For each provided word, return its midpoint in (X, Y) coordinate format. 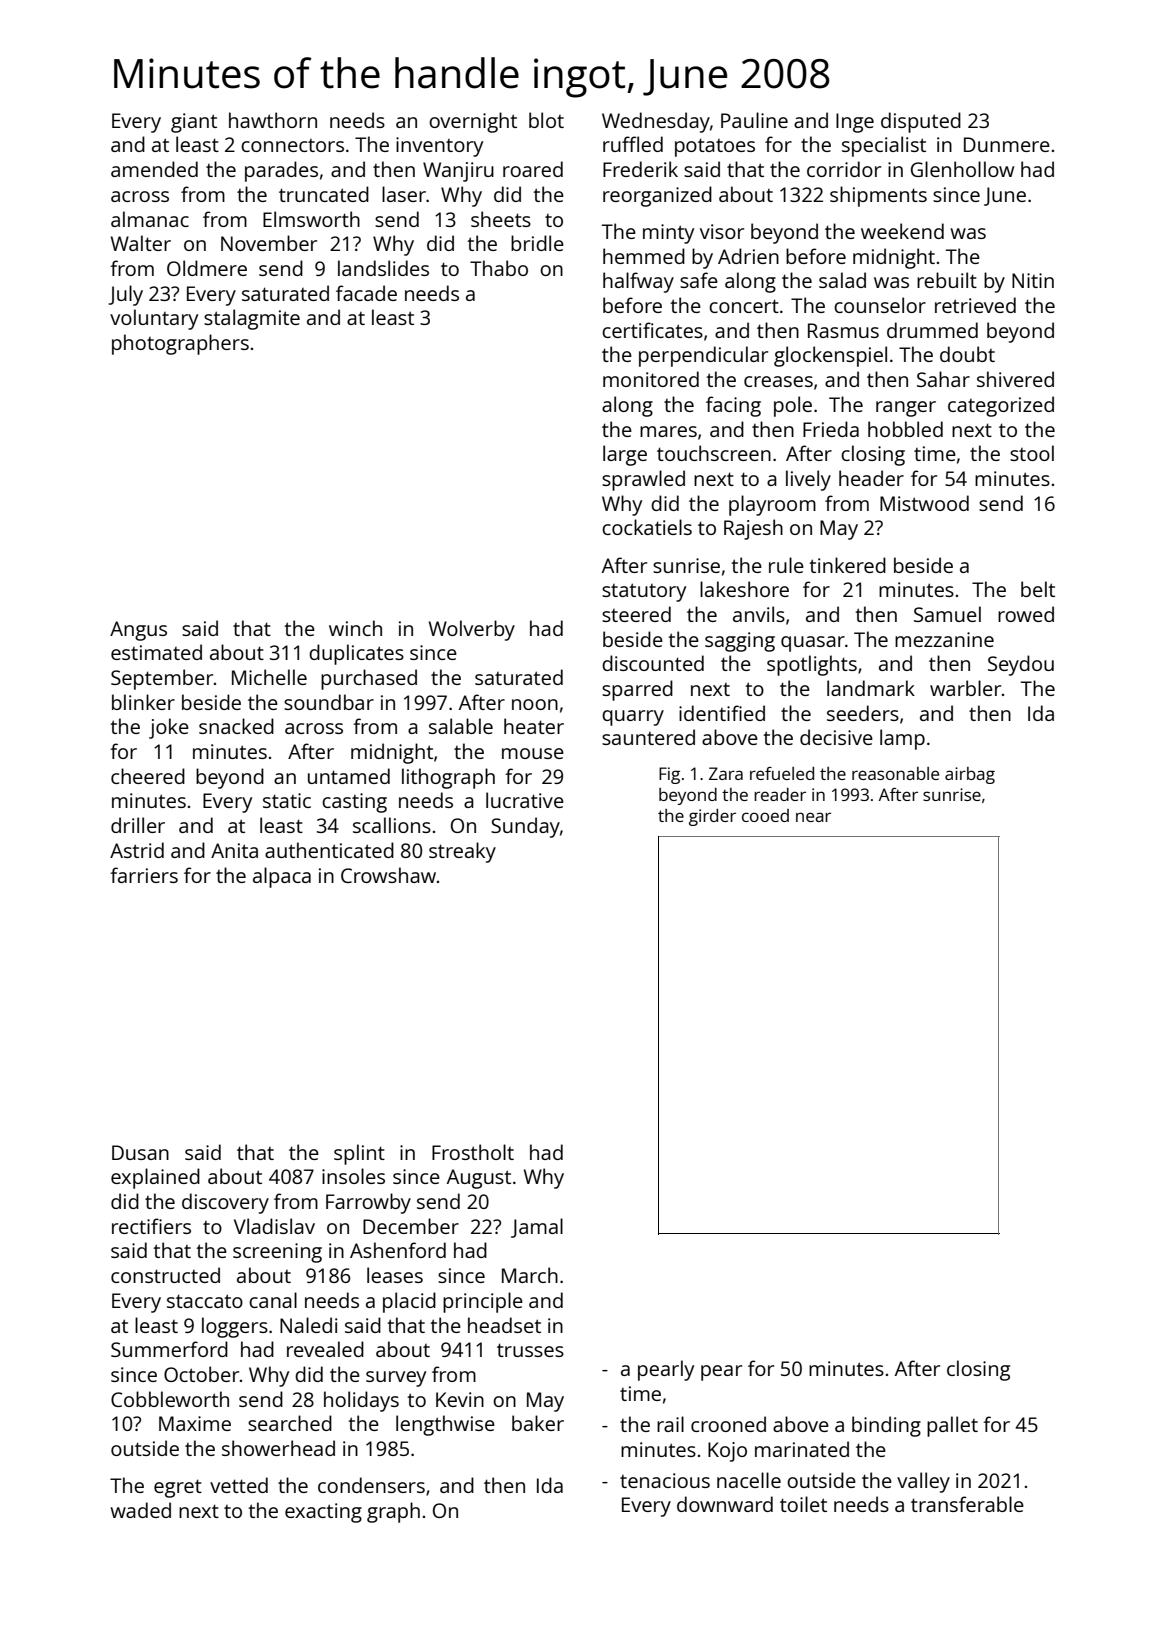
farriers (144, 875)
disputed (921, 122)
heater (534, 726)
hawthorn (273, 120)
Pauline (754, 120)
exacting (323, 1513)
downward (725, 1504)
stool (1032, 453)
